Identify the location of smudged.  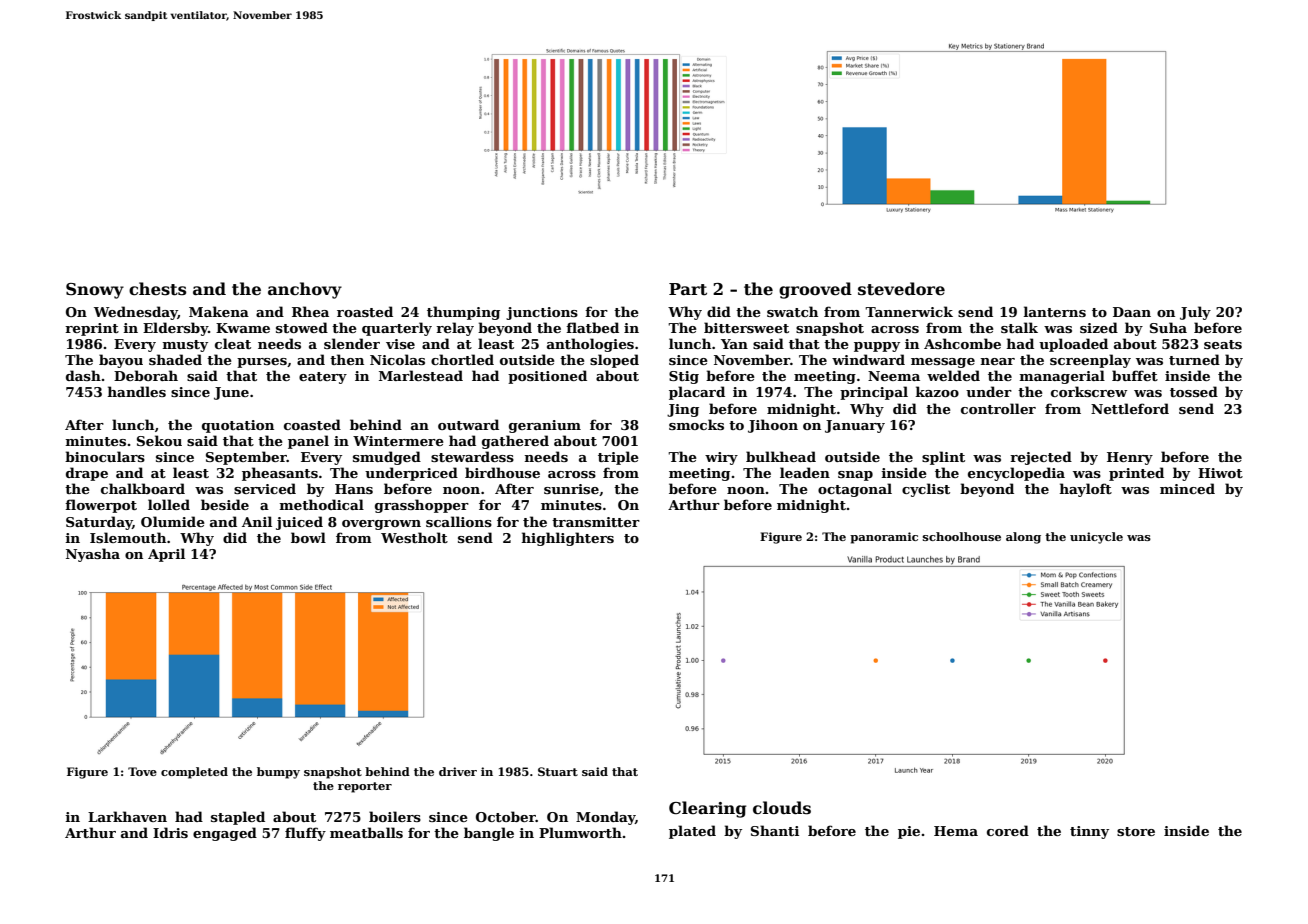
(387, 458).
